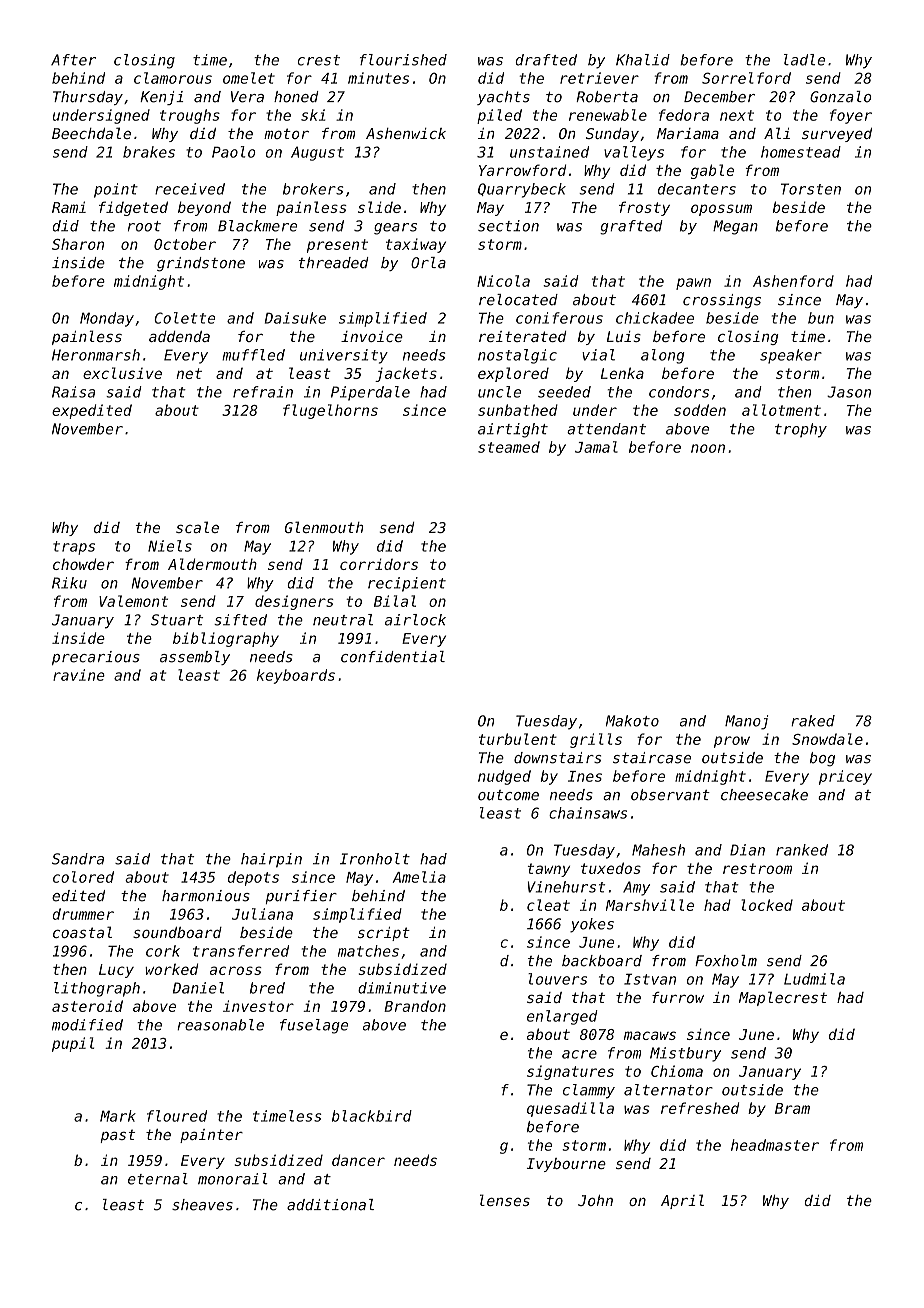  What do you see at coordinates (804, 60) in the document?
I see `ladle` at bounding box center [804, 60].
